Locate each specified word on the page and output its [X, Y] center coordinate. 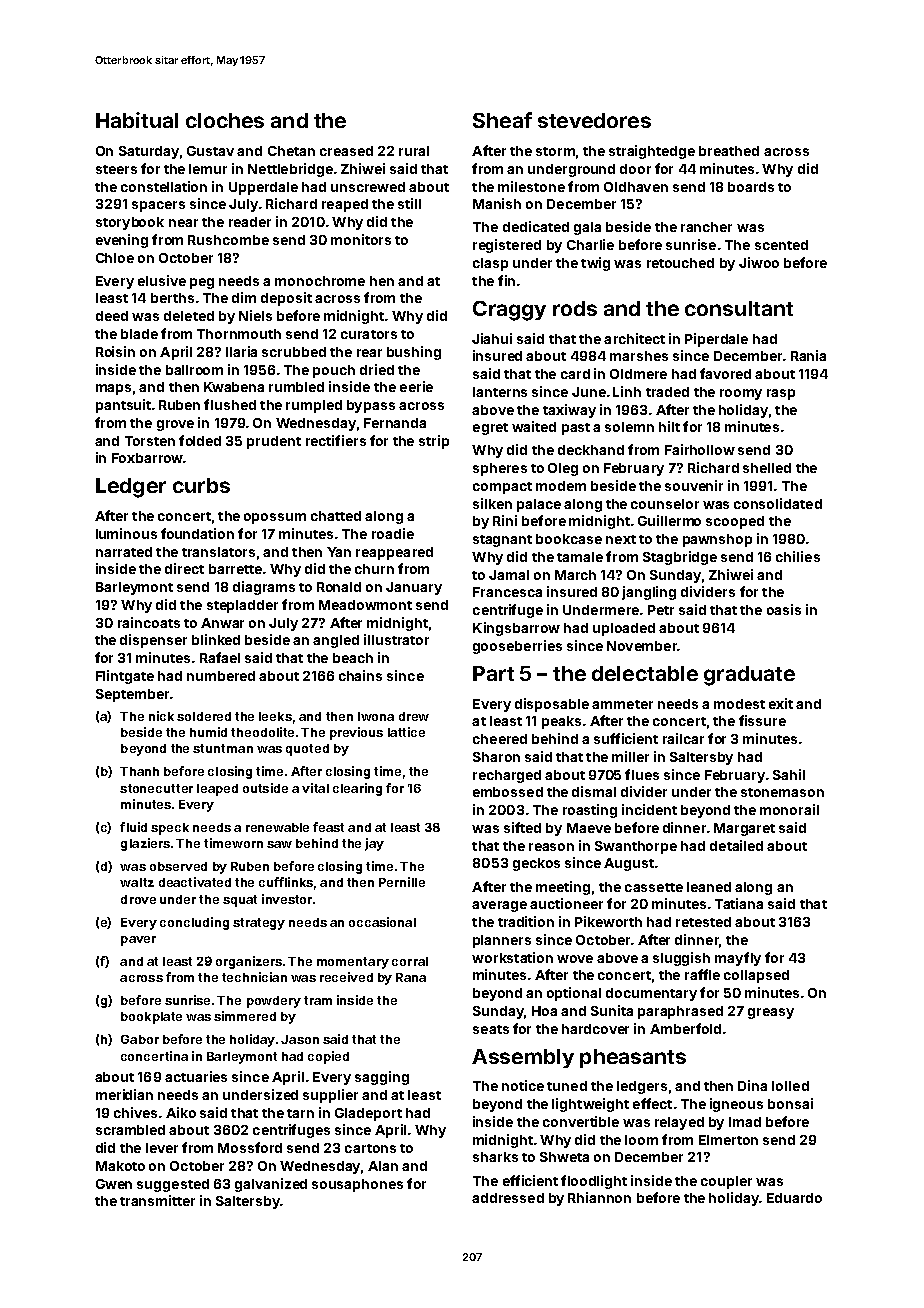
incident [649, 809]
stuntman [223, 748]
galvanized [271, 1185]
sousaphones [357, 1185]
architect [634, 338]
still [409, 203]
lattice [406, 732]
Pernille [402, 882]
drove [138, 899]
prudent [274, 442]
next [621, 539]
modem [561, 486]
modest [739, 704]
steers [116, 169]
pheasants [633, 1058]
